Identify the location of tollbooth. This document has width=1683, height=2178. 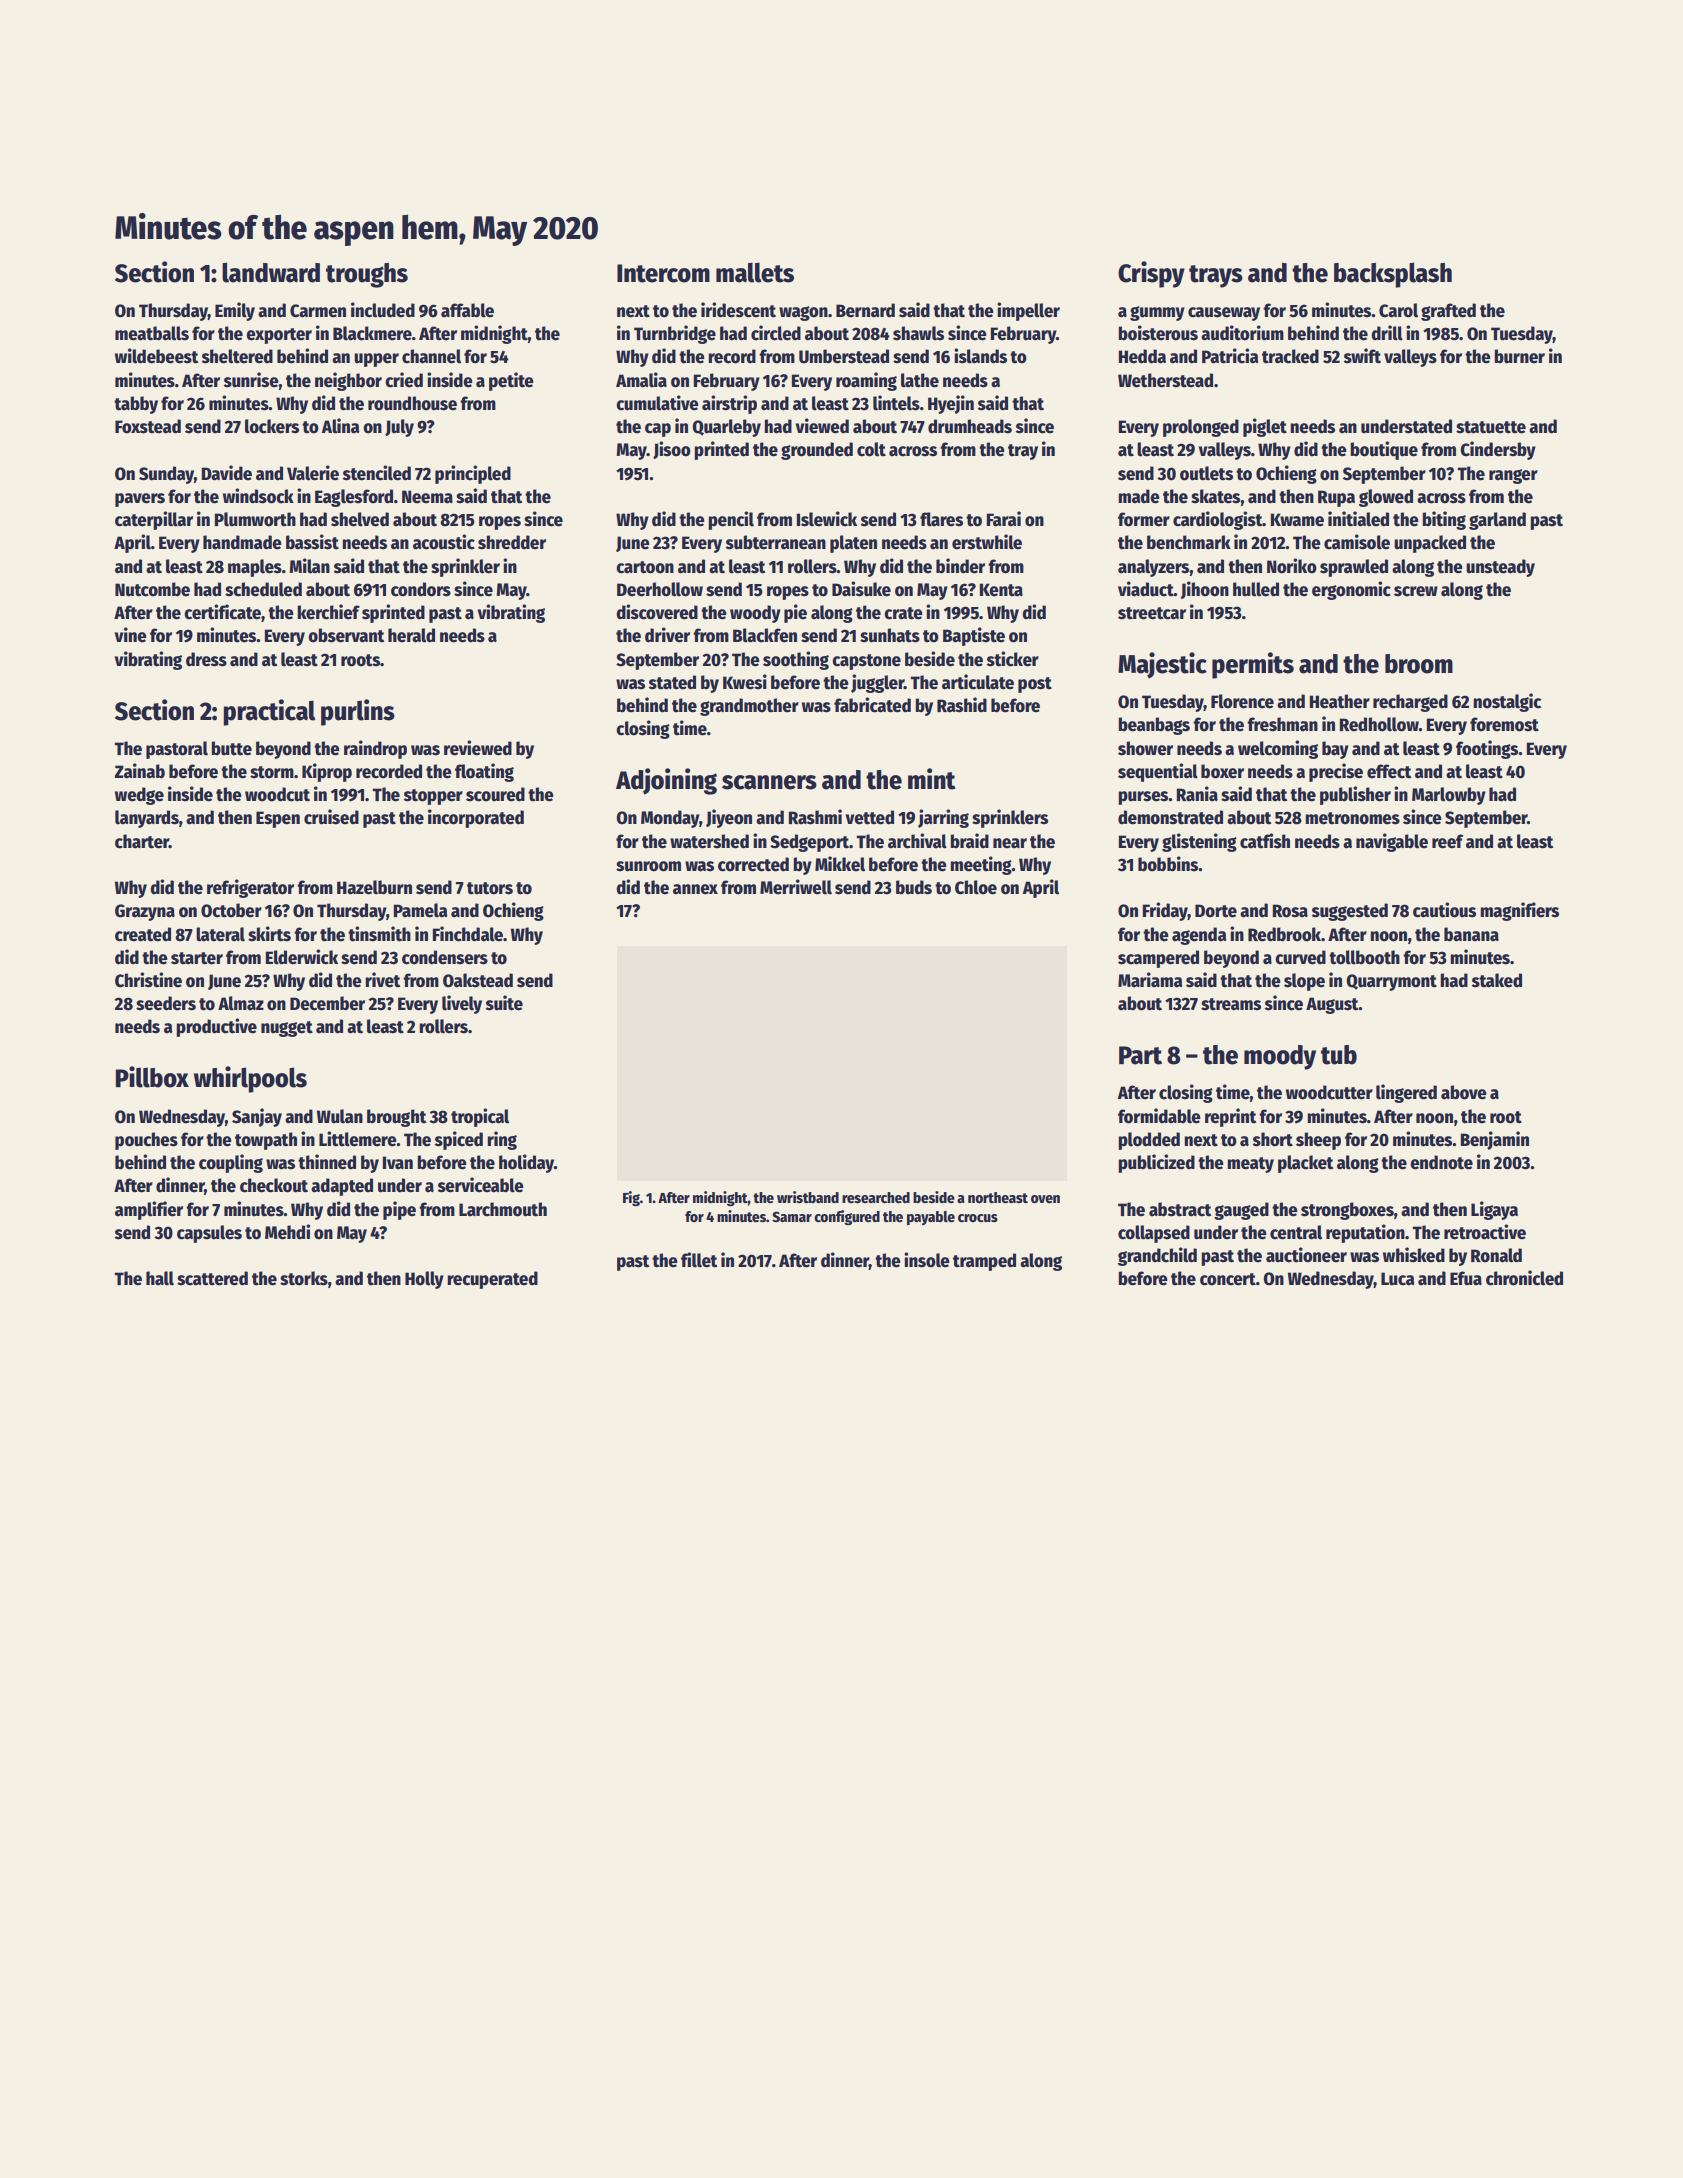
(1364, 957).
